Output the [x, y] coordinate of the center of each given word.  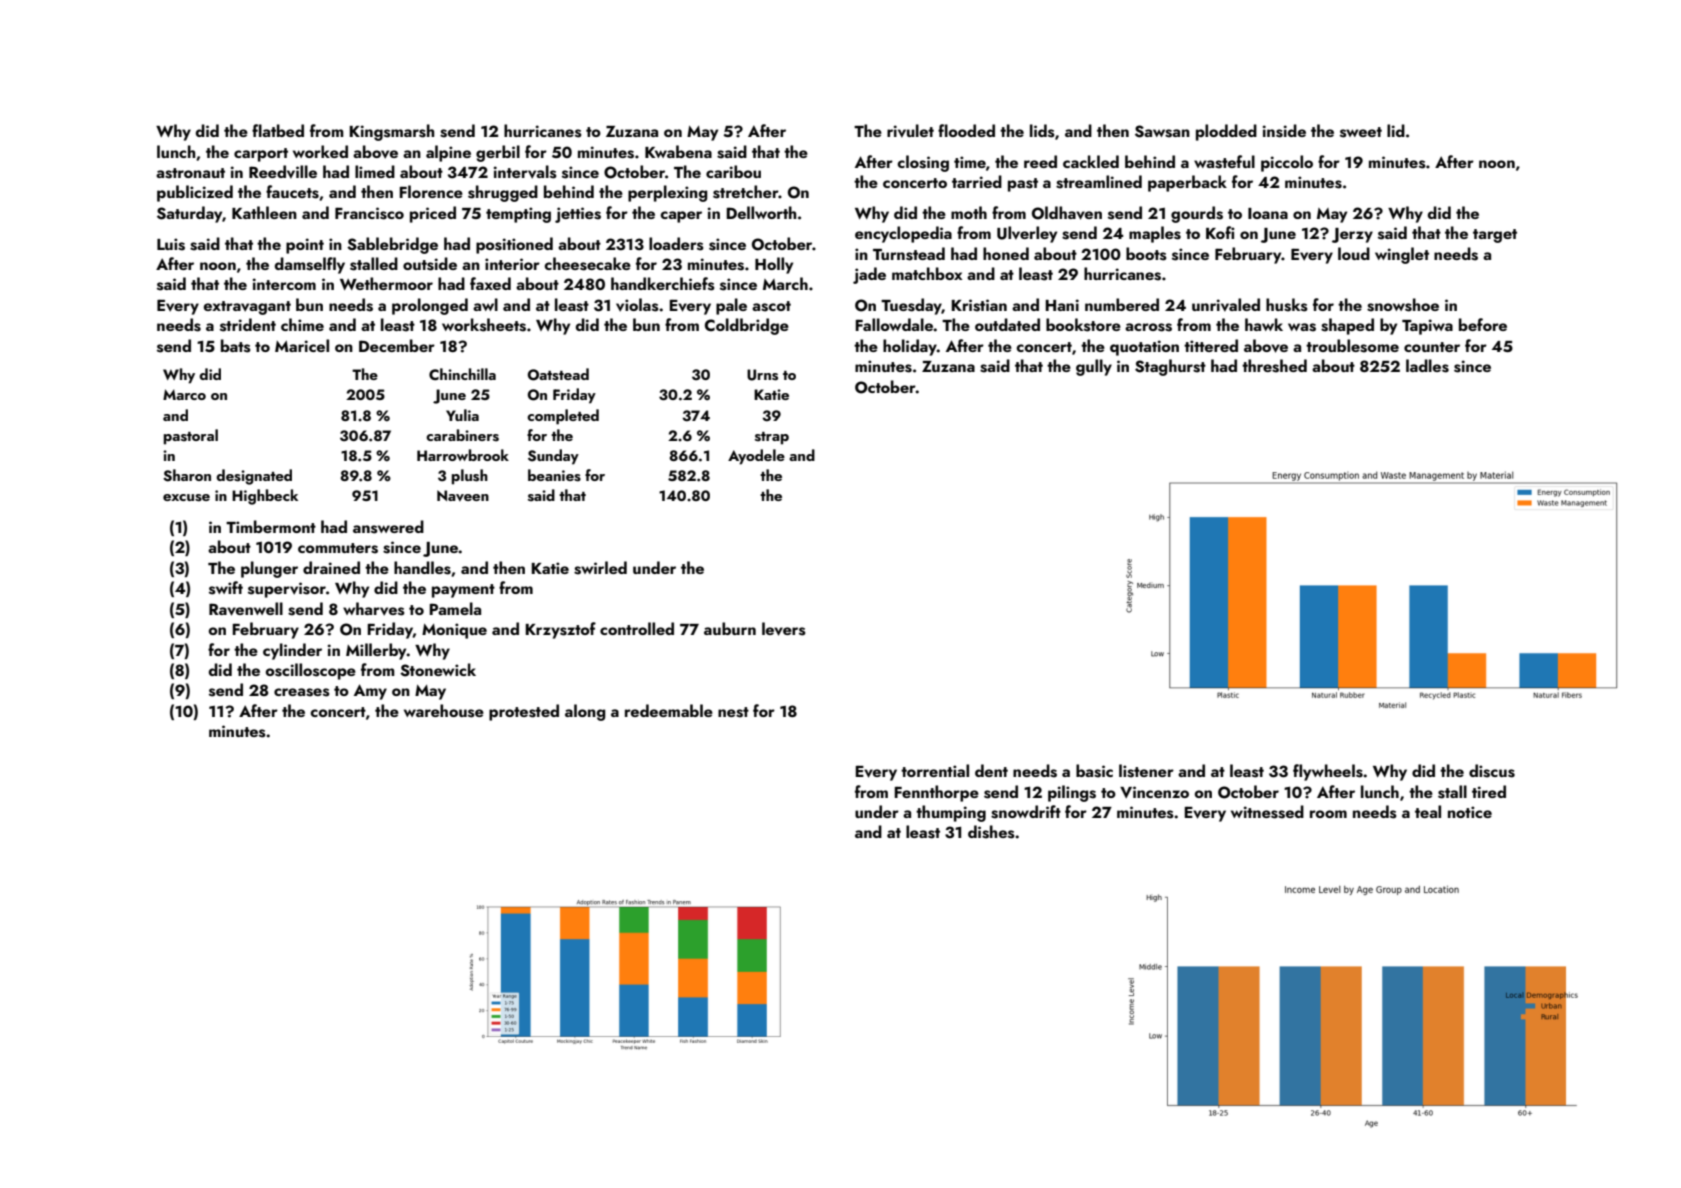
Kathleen [264, 212]
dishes [991, 832]
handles [422, 568]
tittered [1211, 345]
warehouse [444, 711]
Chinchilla [462, 374]
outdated [1007, 324]
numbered [1122, 304]
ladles [1427, 366]
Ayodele [756, 457]
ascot [771, 306]
